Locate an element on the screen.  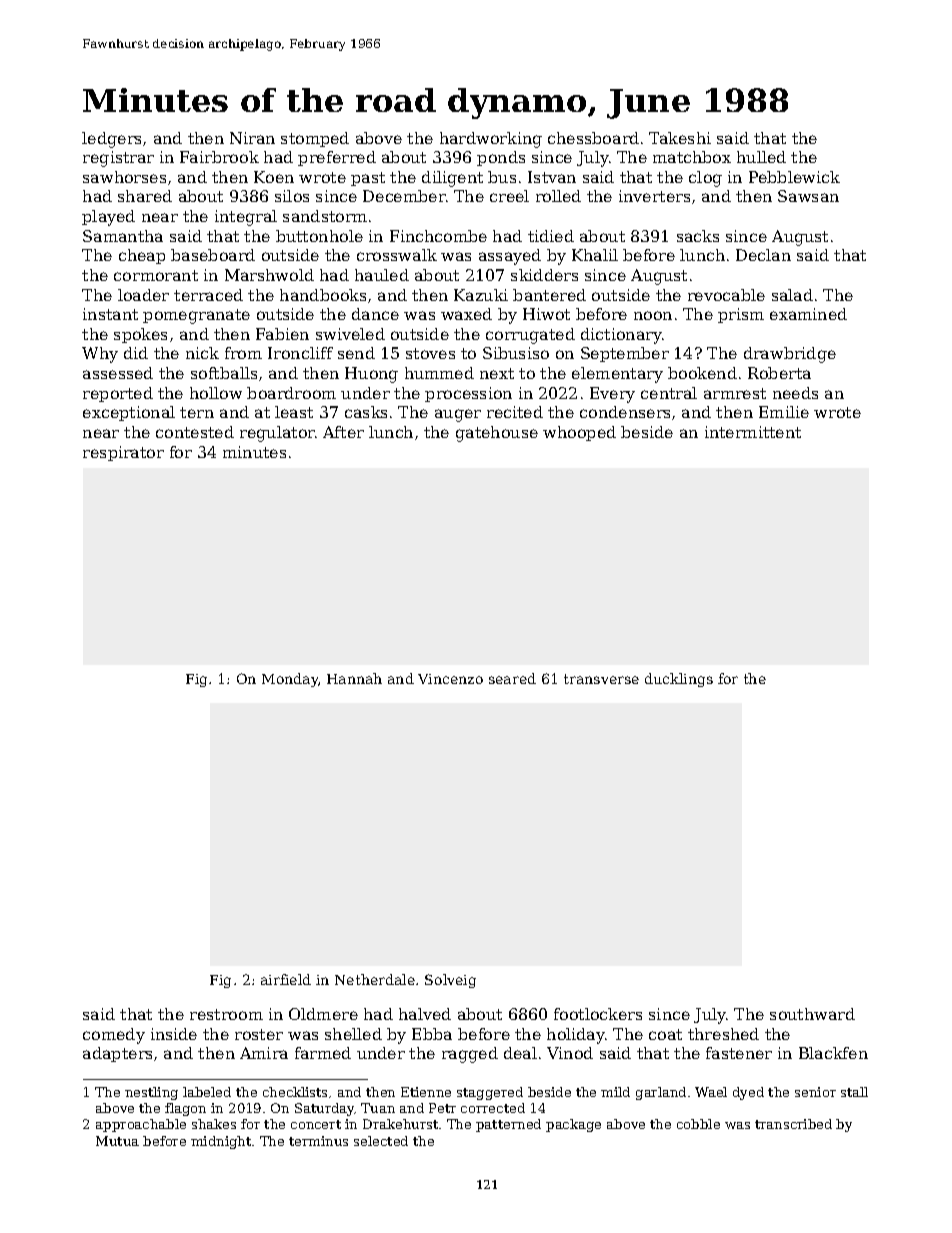
salad is located at coordinates (792, 295).
